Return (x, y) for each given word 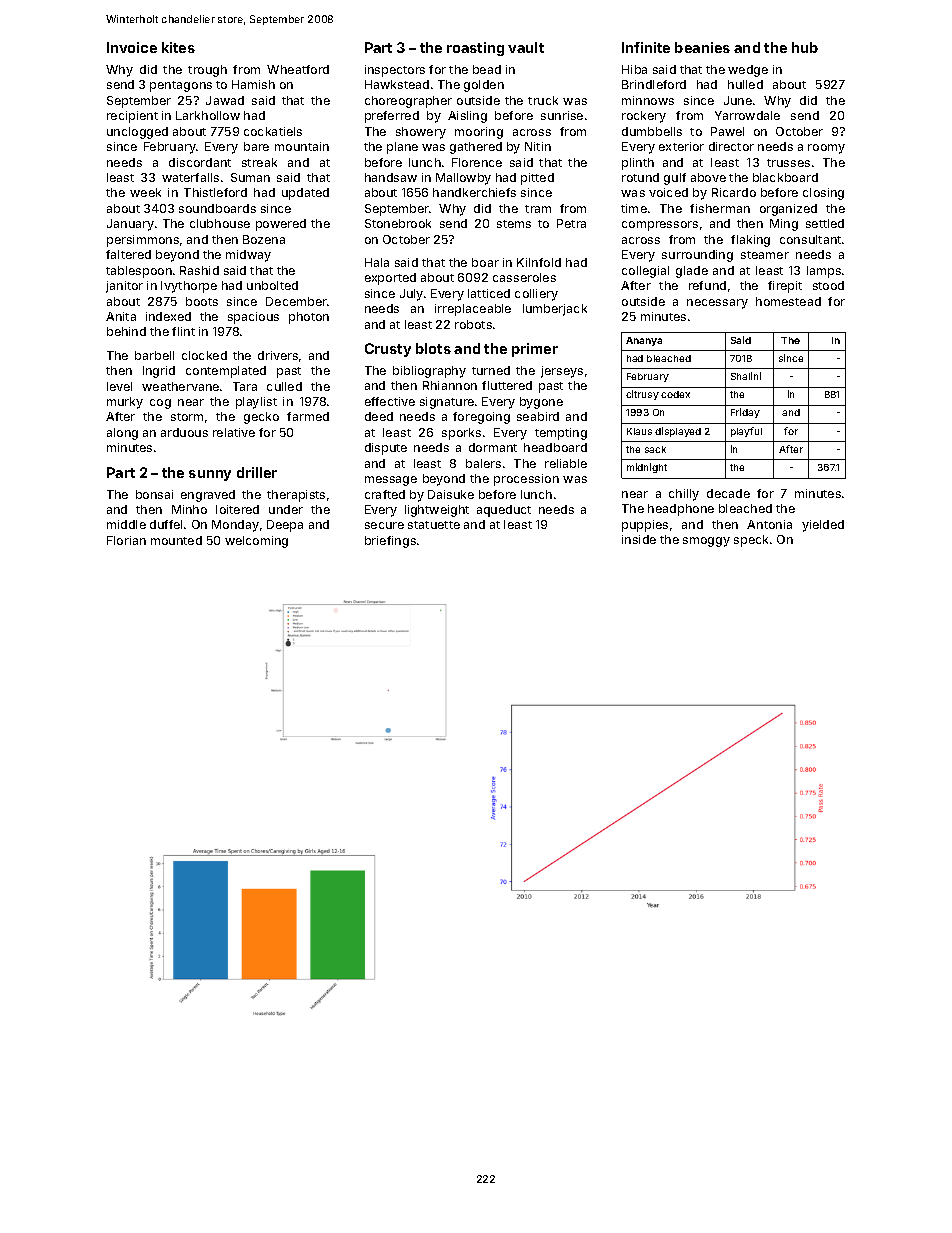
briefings (390, 542)
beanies (702, 47)
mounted (176, 540)
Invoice (132, 47)
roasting (475, 49)
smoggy (706, 542)
